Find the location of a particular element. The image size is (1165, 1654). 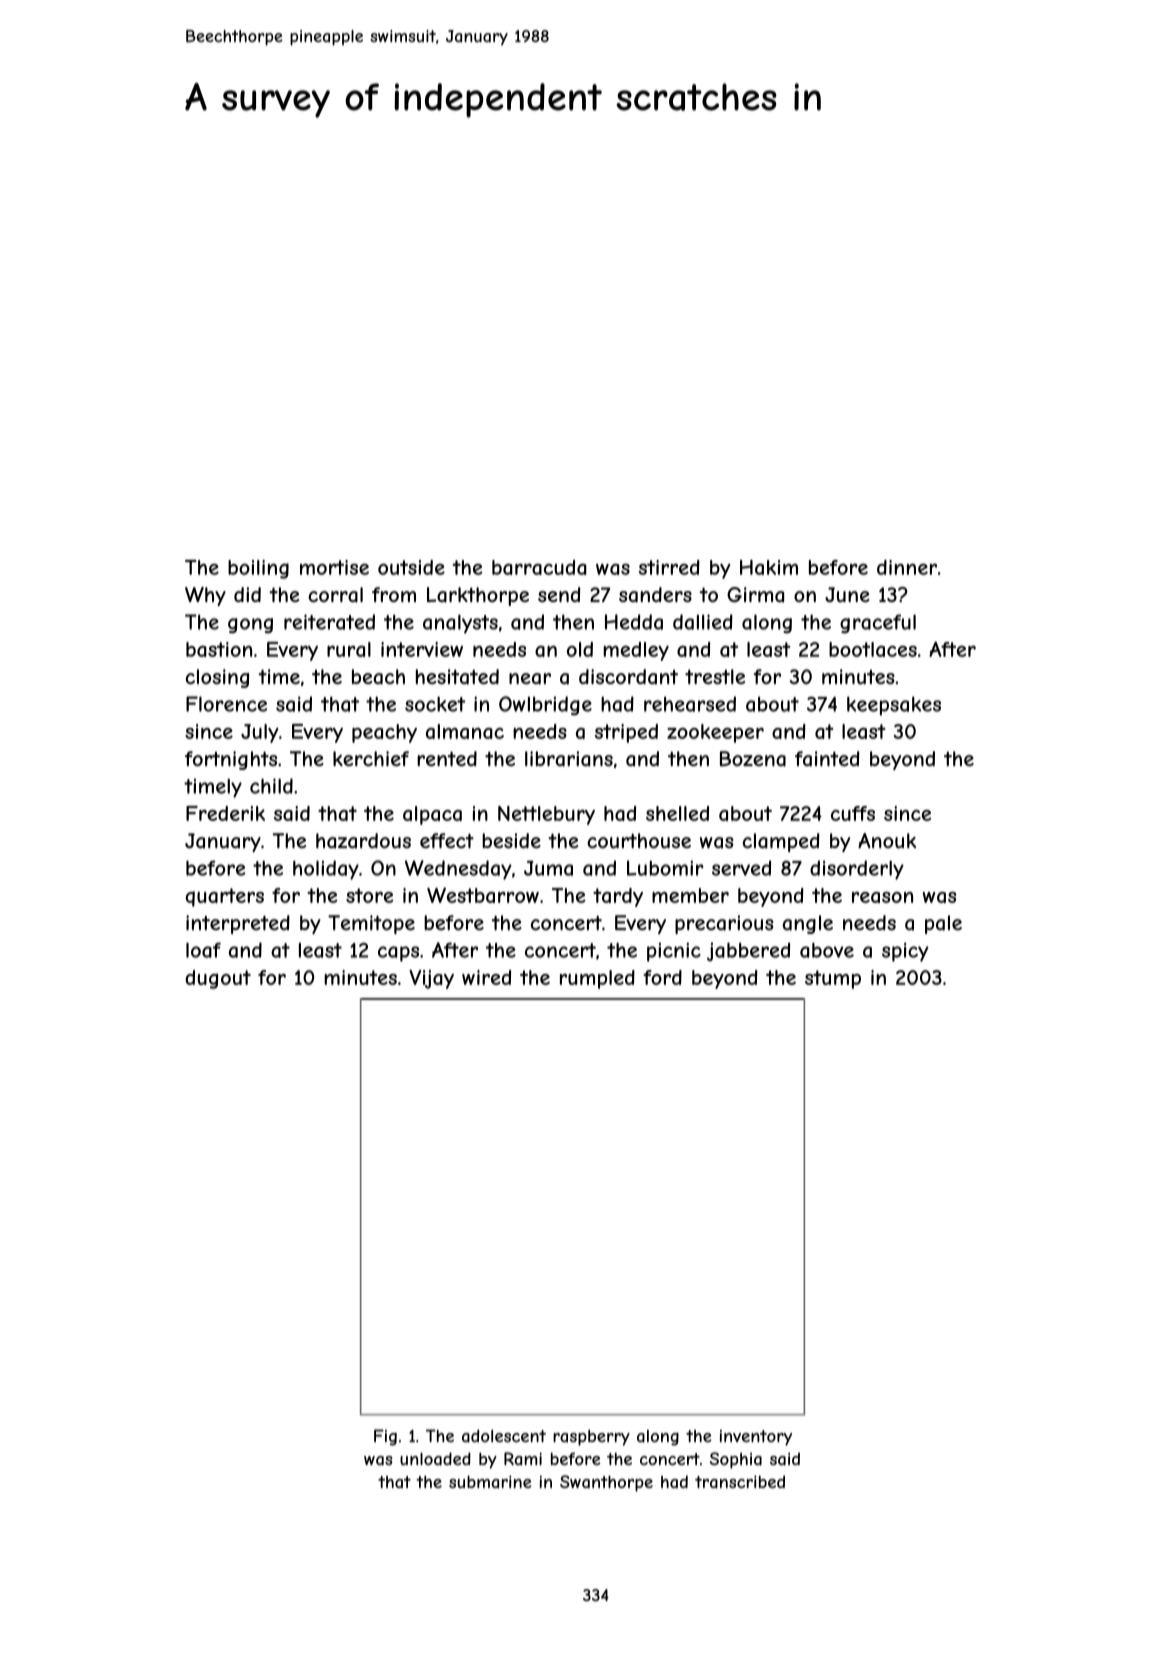

Larkthorpe is located at coordinates (478, 596).
